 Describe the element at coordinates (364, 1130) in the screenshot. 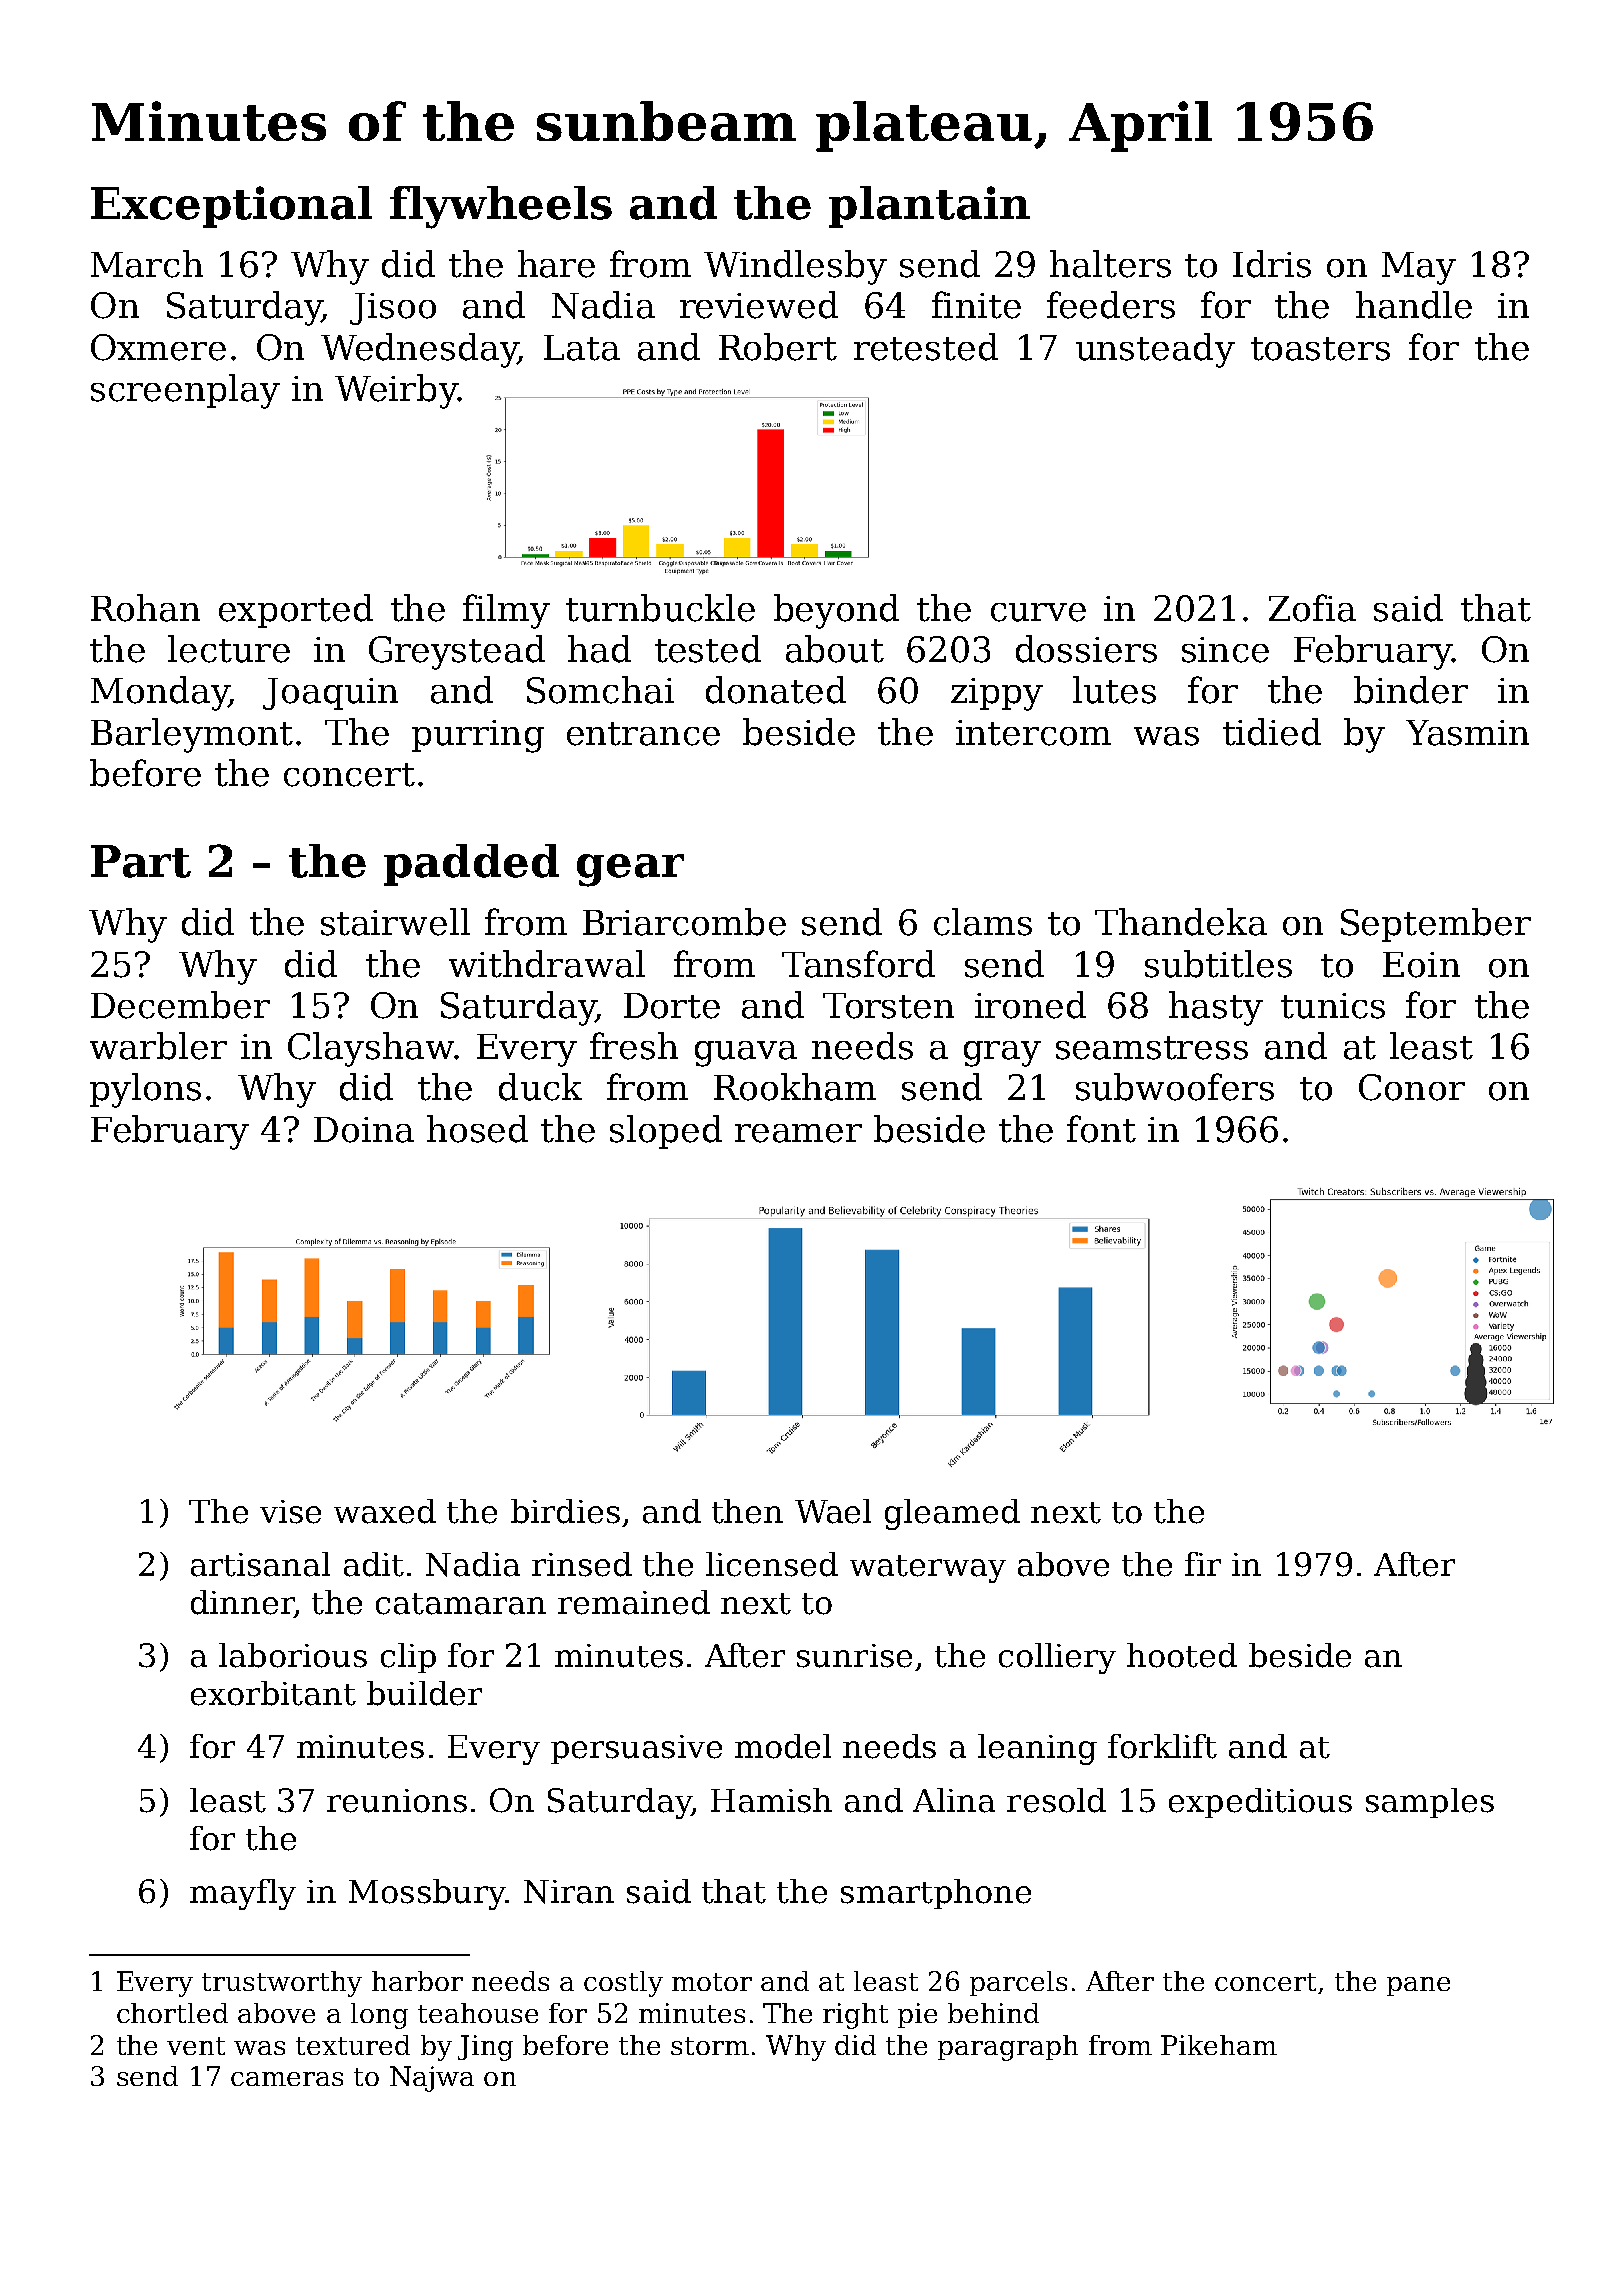

I see `Doina` at that location.
